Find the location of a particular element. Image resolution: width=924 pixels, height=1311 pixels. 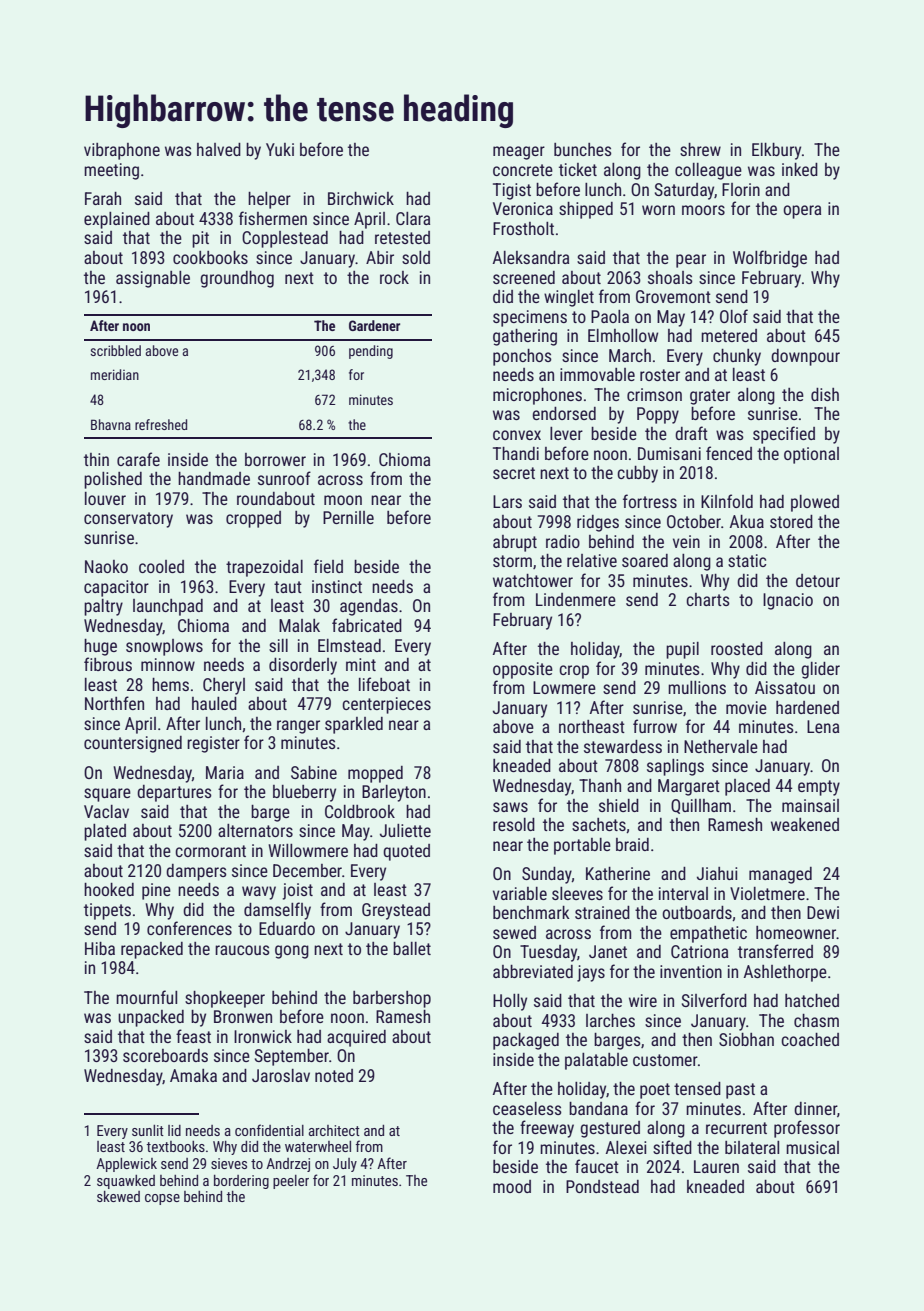

screened is located at coordinates (524, 277).
